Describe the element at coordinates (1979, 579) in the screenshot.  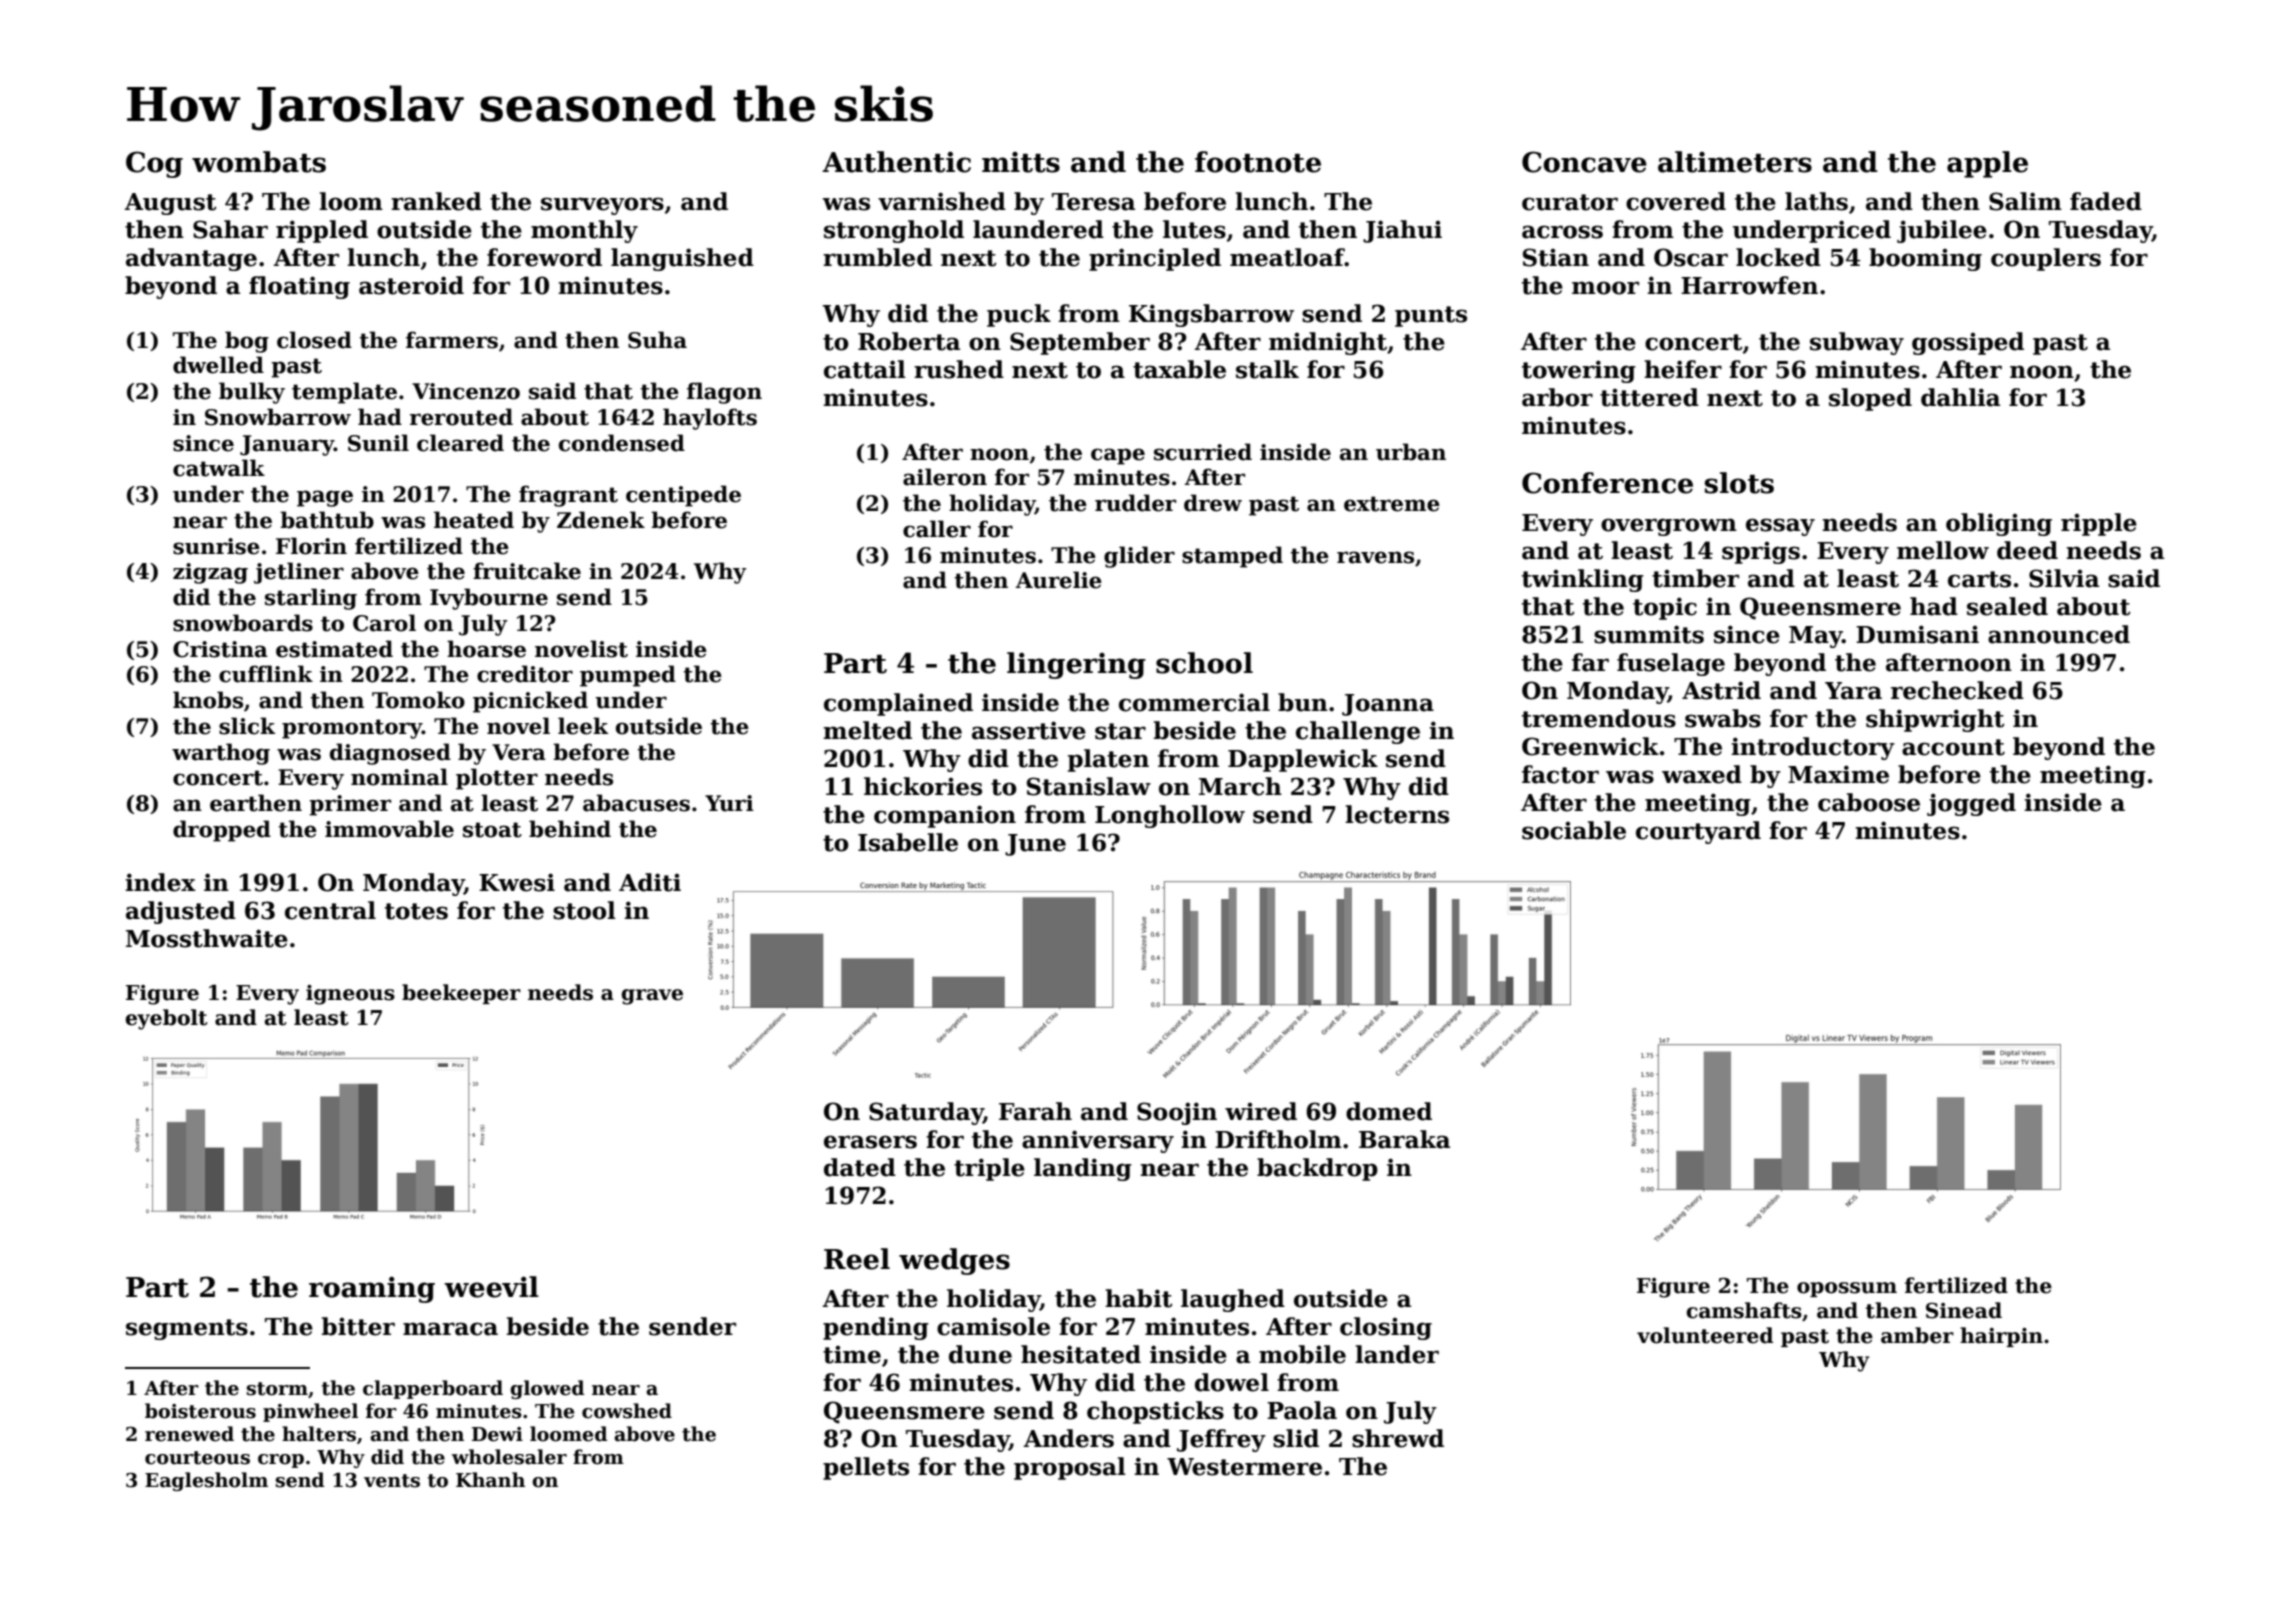
I see `carts` at that location.
